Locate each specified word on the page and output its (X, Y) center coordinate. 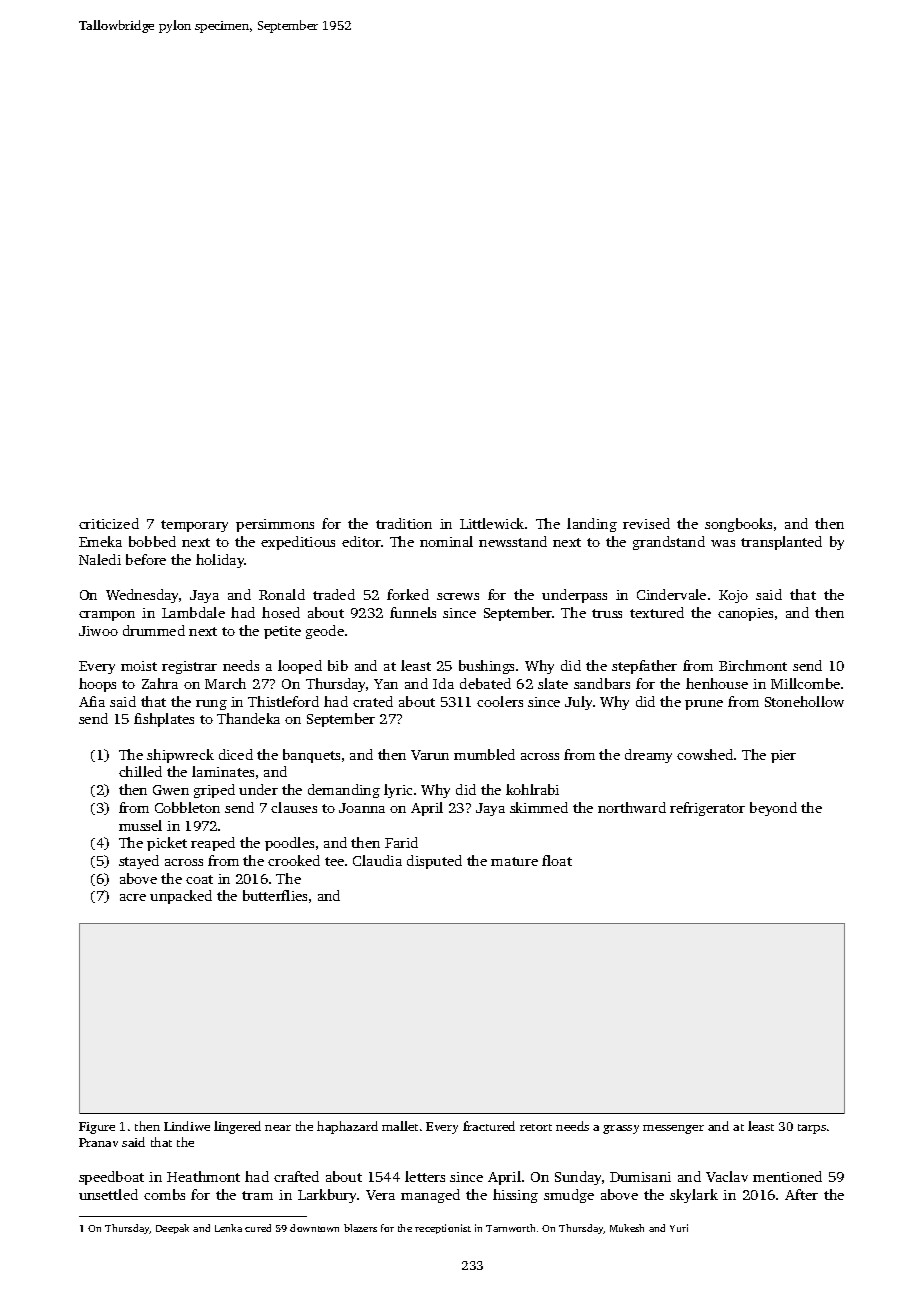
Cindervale (671, 594)
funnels (413, 612)
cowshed (705, 754)
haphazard (347, 1127)
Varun (430, 755)
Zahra (160, 683)
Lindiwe (187, 1126)
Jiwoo (98, 631)
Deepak (172, 1229)
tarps (812, 1129)
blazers (360, 1228)
